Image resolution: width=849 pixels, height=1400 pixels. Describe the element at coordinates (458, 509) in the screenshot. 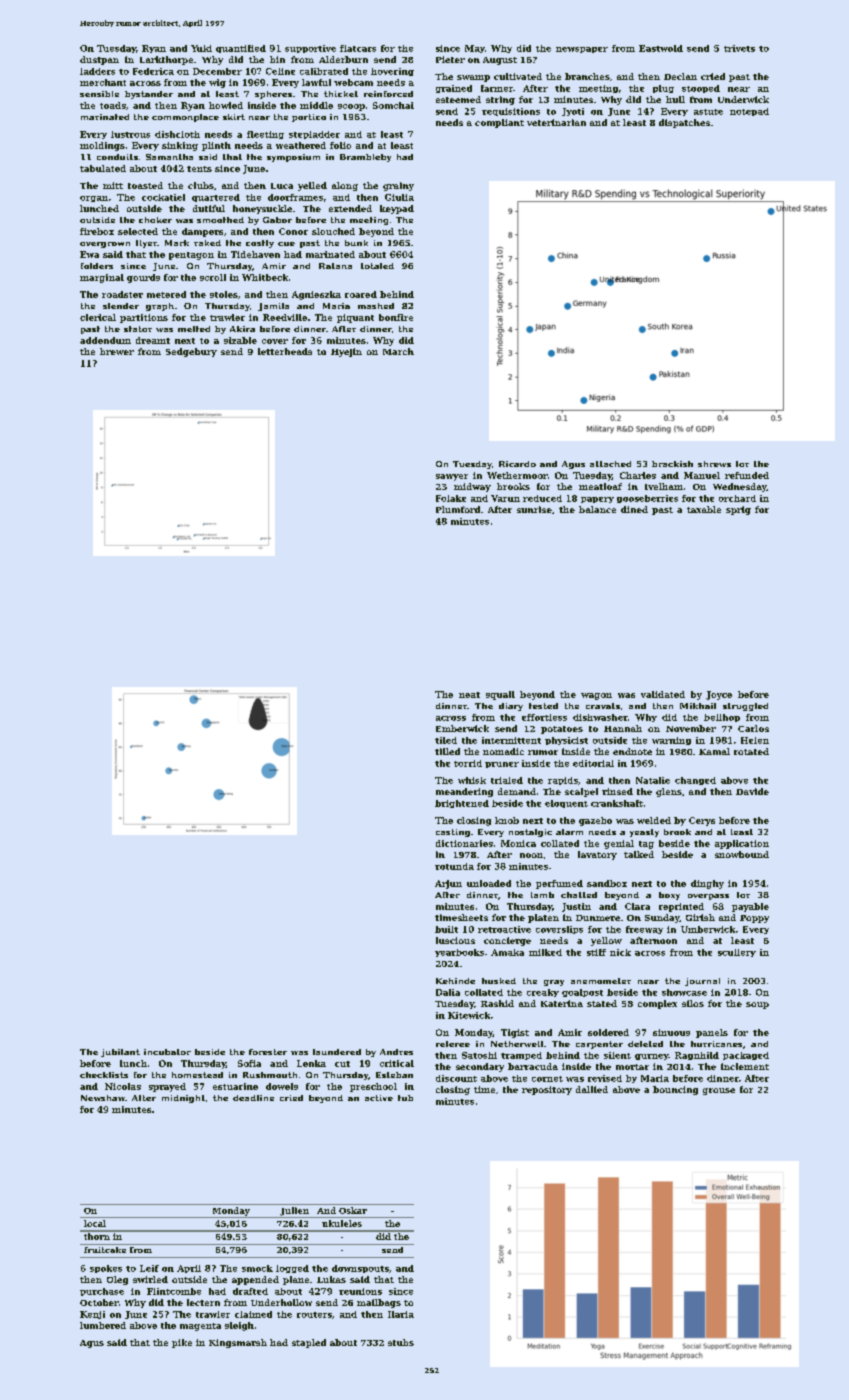

I see `Plumford` at that location.
